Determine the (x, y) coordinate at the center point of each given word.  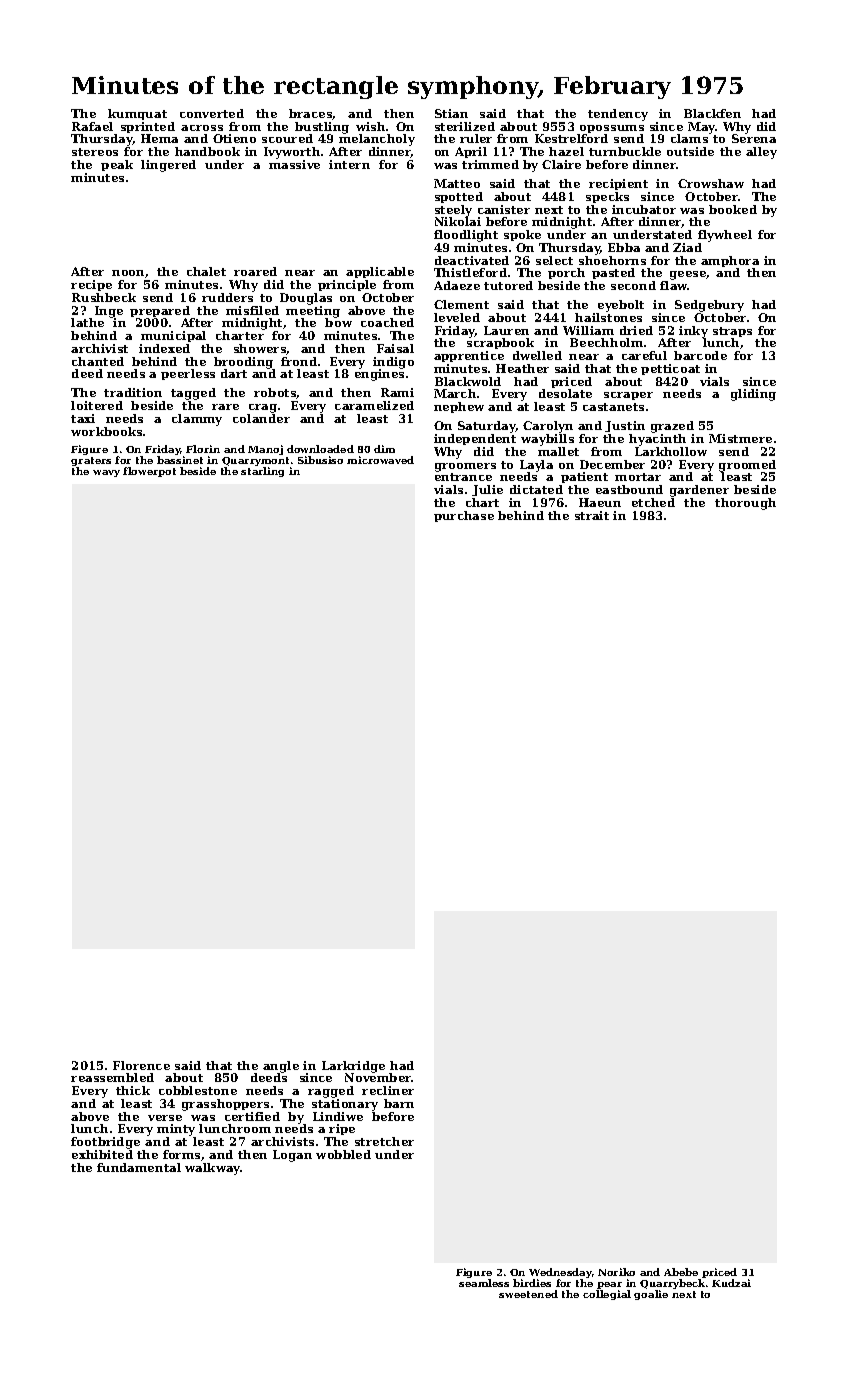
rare (225, 407)
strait (592, 515)
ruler (476, 138)
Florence (141, 1065)
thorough (745, 504)
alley (761, 153)
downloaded (320, 449)
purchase (464, 516)
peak (117, 165)
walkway (213, 1169)
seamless (484, 1283)
